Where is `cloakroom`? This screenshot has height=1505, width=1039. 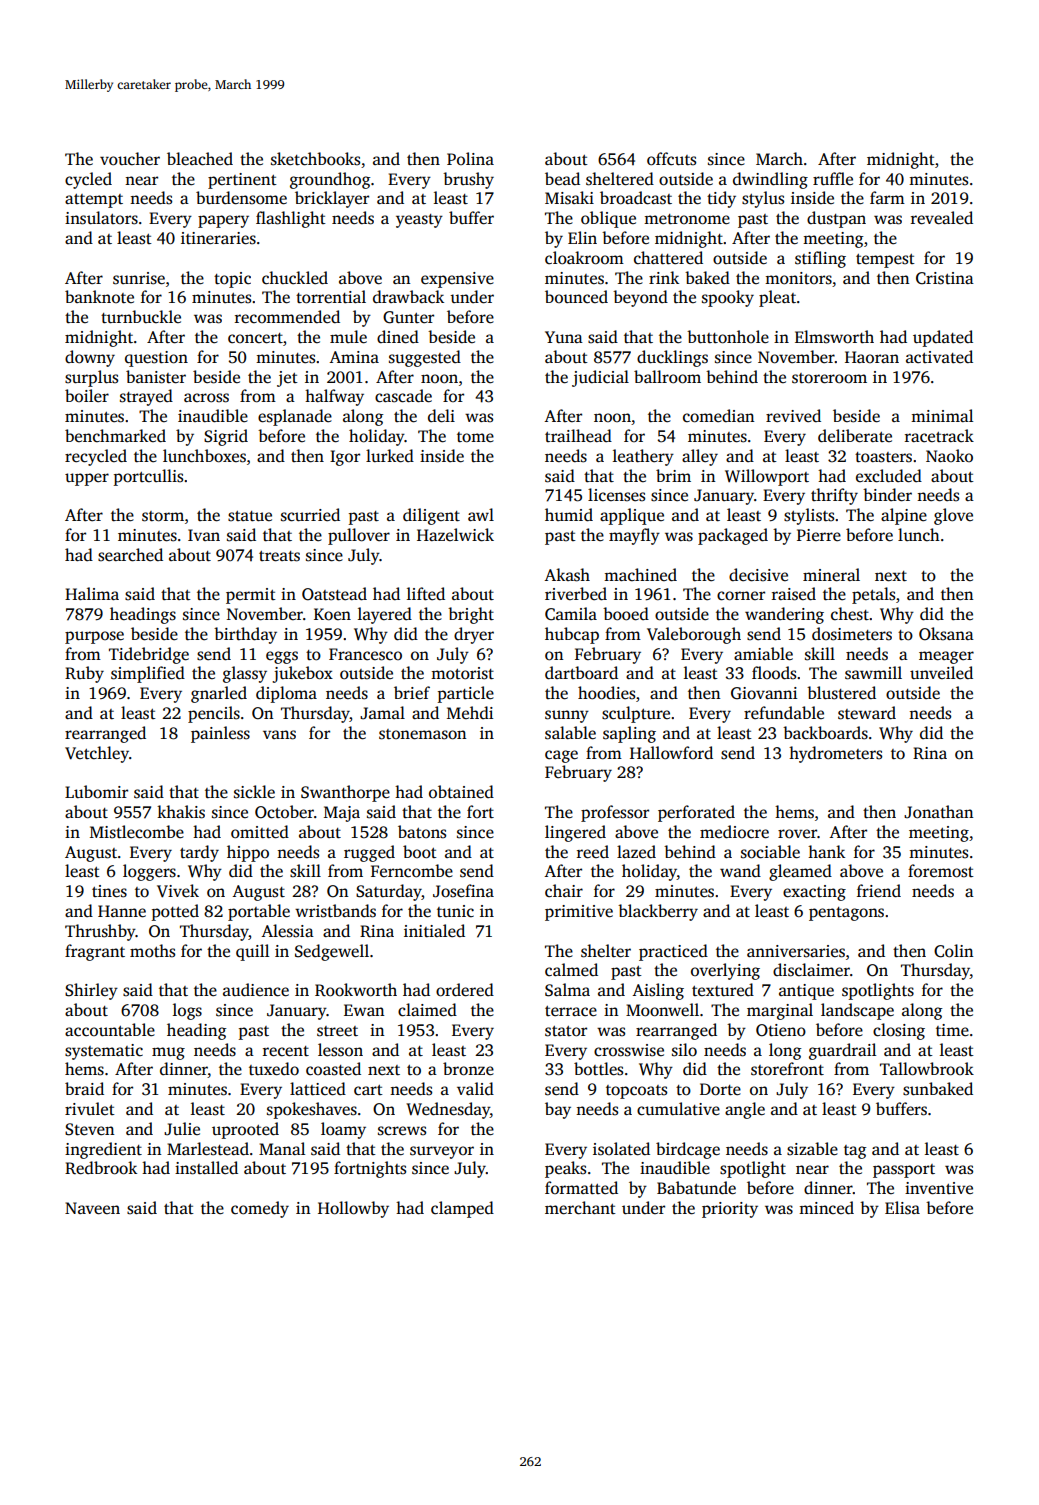
cloakroom is located at coordinates (584, 258).
